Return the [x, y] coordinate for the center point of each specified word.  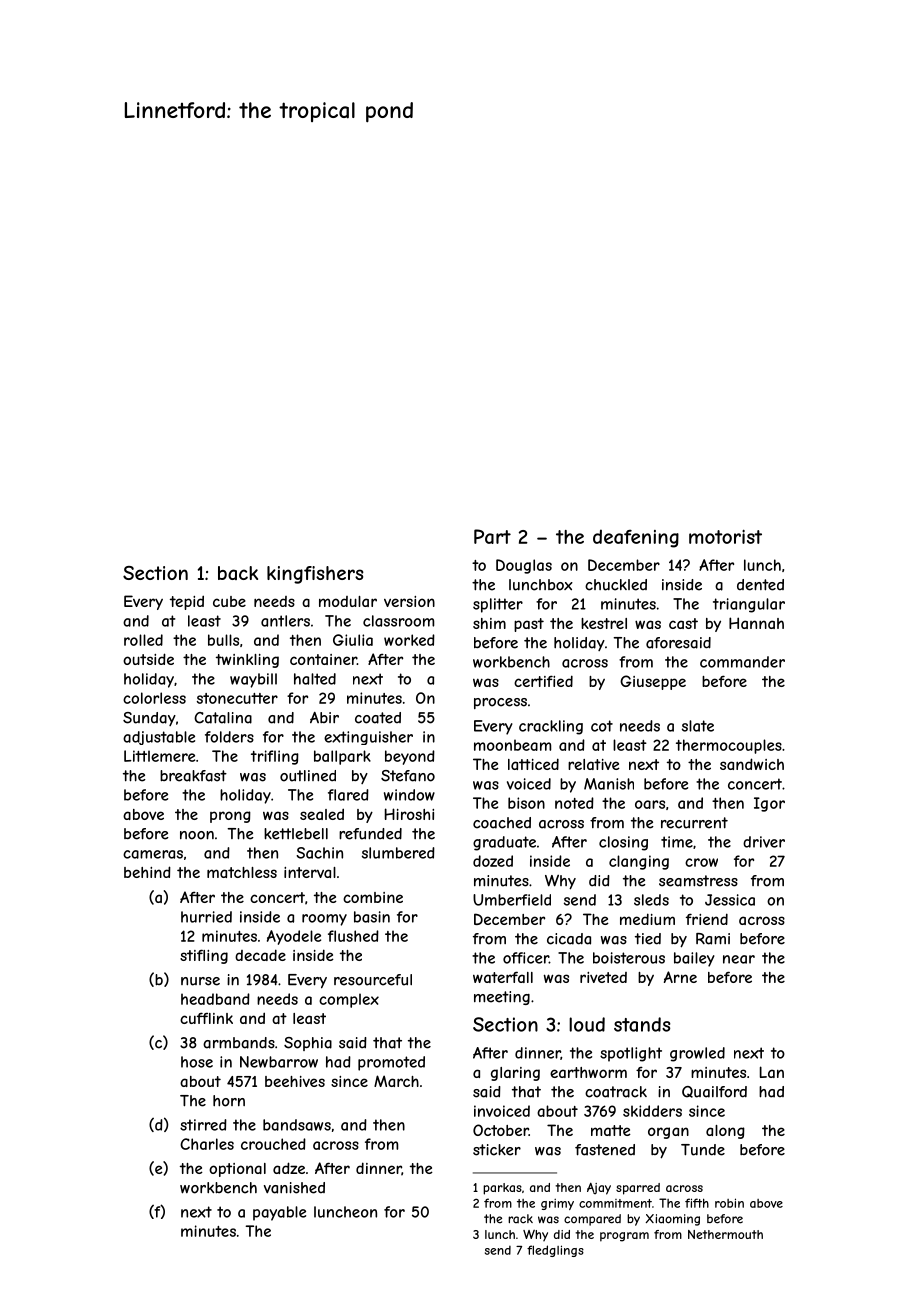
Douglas [524, 566]
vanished [294, 1188]
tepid [187, 602]
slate [698, 726]
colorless [154, 698]
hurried [206, 917]
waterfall [503, 977]
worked [409, 640]
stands [642, 1024]
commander [742, 662]
